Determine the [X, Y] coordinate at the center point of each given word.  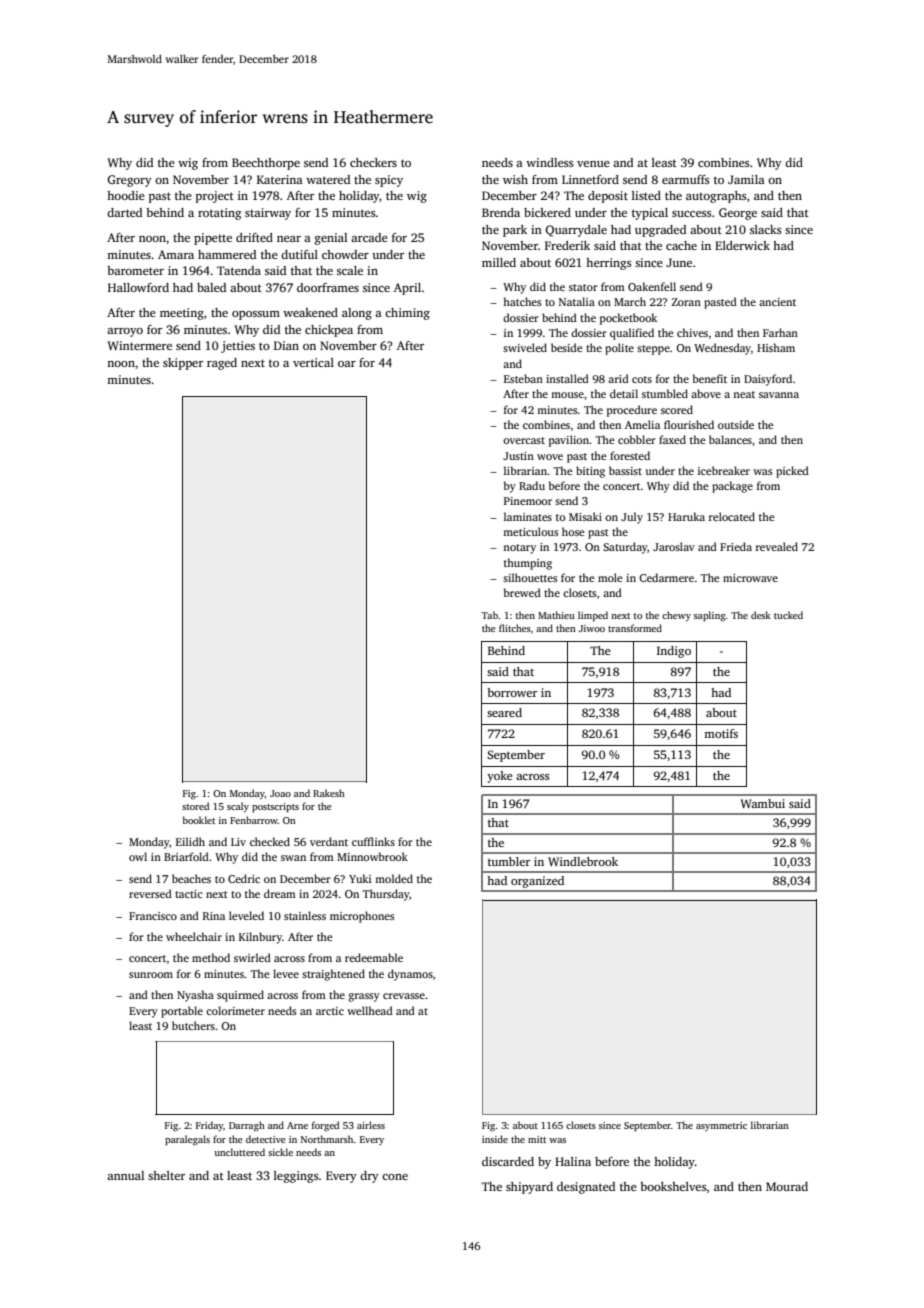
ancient [777, 302]
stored [195, 806]
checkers [373, 162]
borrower [512, 692]
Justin [518, 456]
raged [222, 364]
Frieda [736, 546]
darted [124, 212]
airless [371, 1125]
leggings [296, 1177]
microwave [750, 578]
